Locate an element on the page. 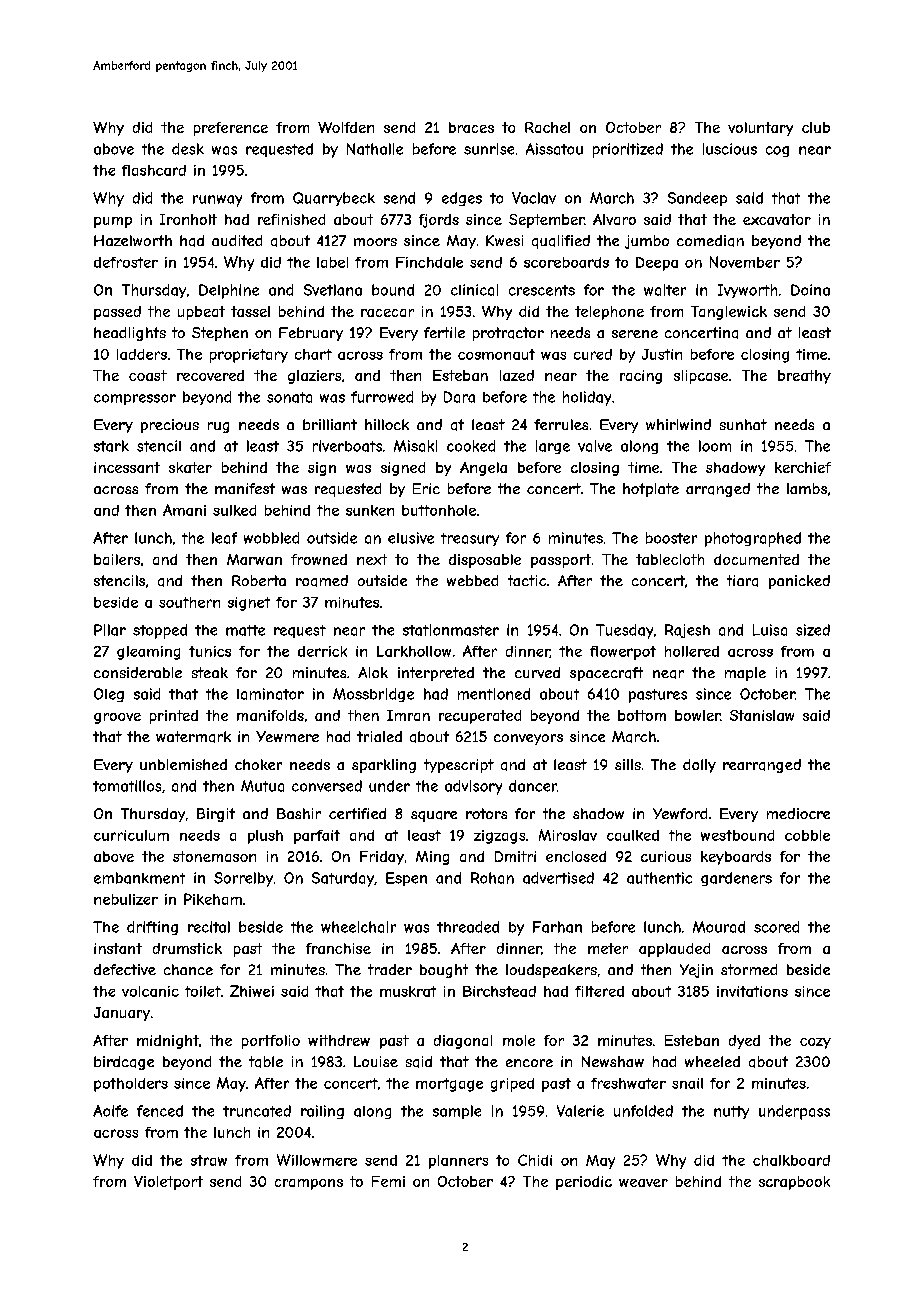  Nathalie is located at coordinates (375, 149).
